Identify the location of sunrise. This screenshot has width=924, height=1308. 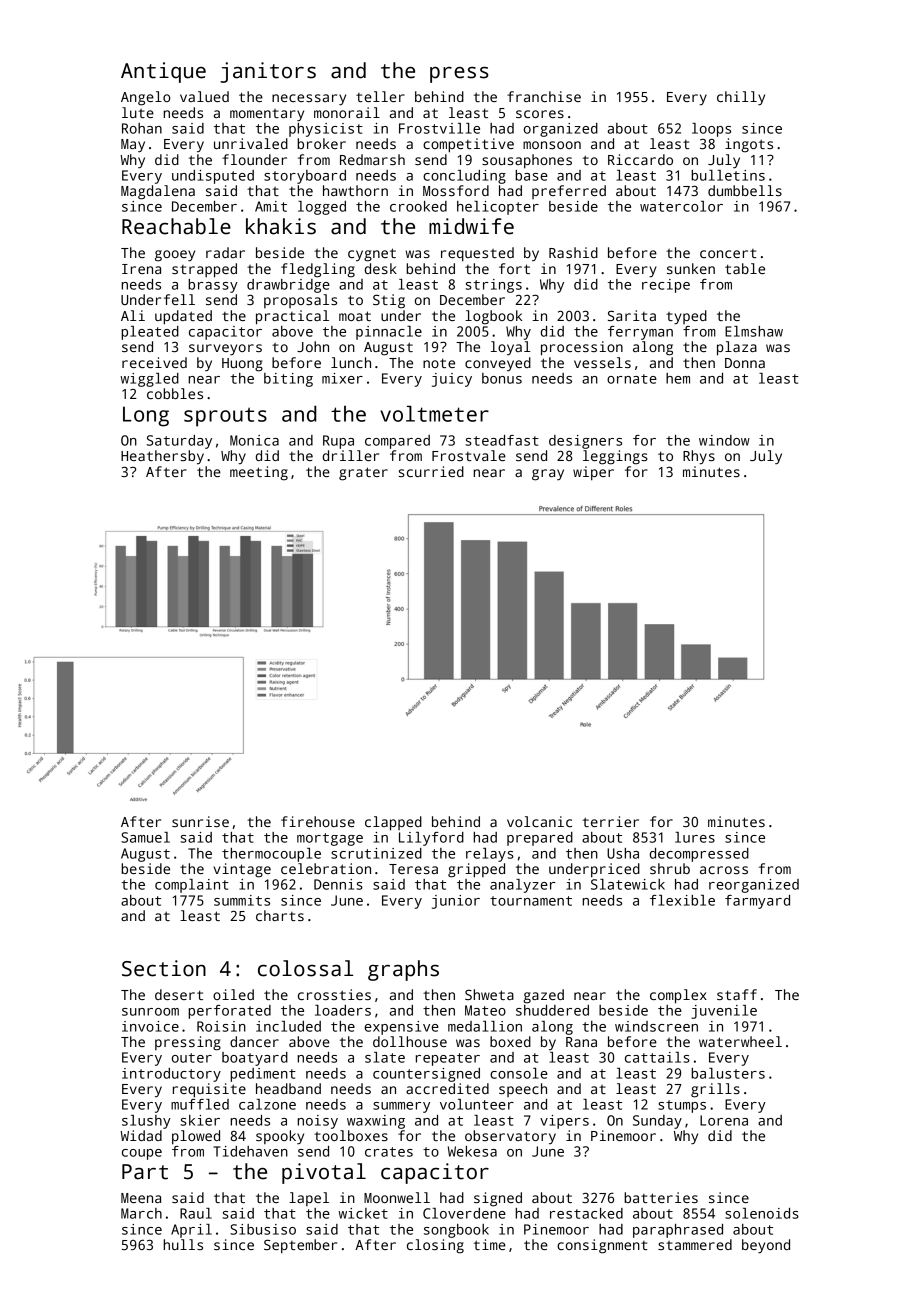
(200, 821).
